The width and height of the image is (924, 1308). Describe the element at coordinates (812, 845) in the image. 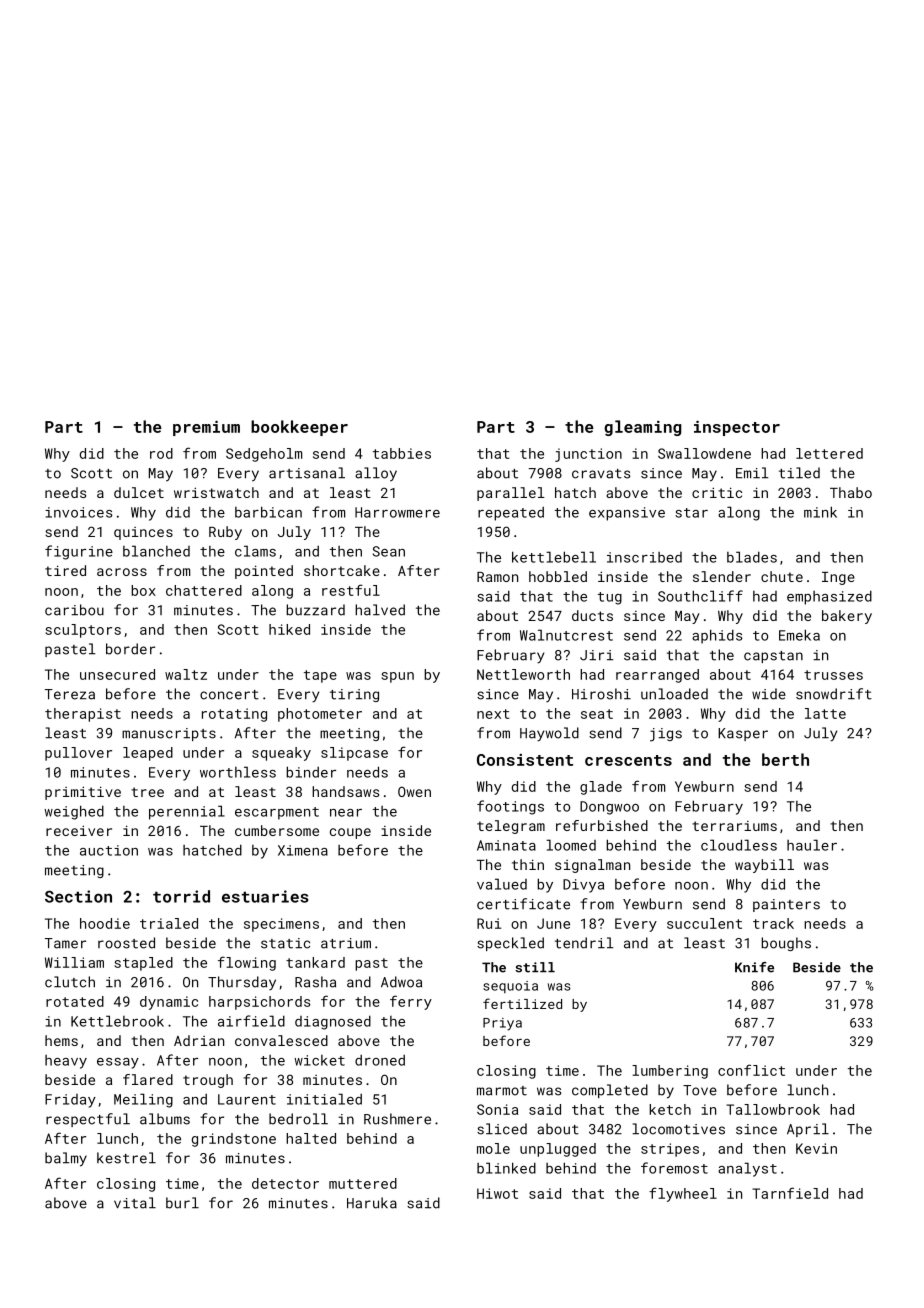

I see `hauler` at that location.
